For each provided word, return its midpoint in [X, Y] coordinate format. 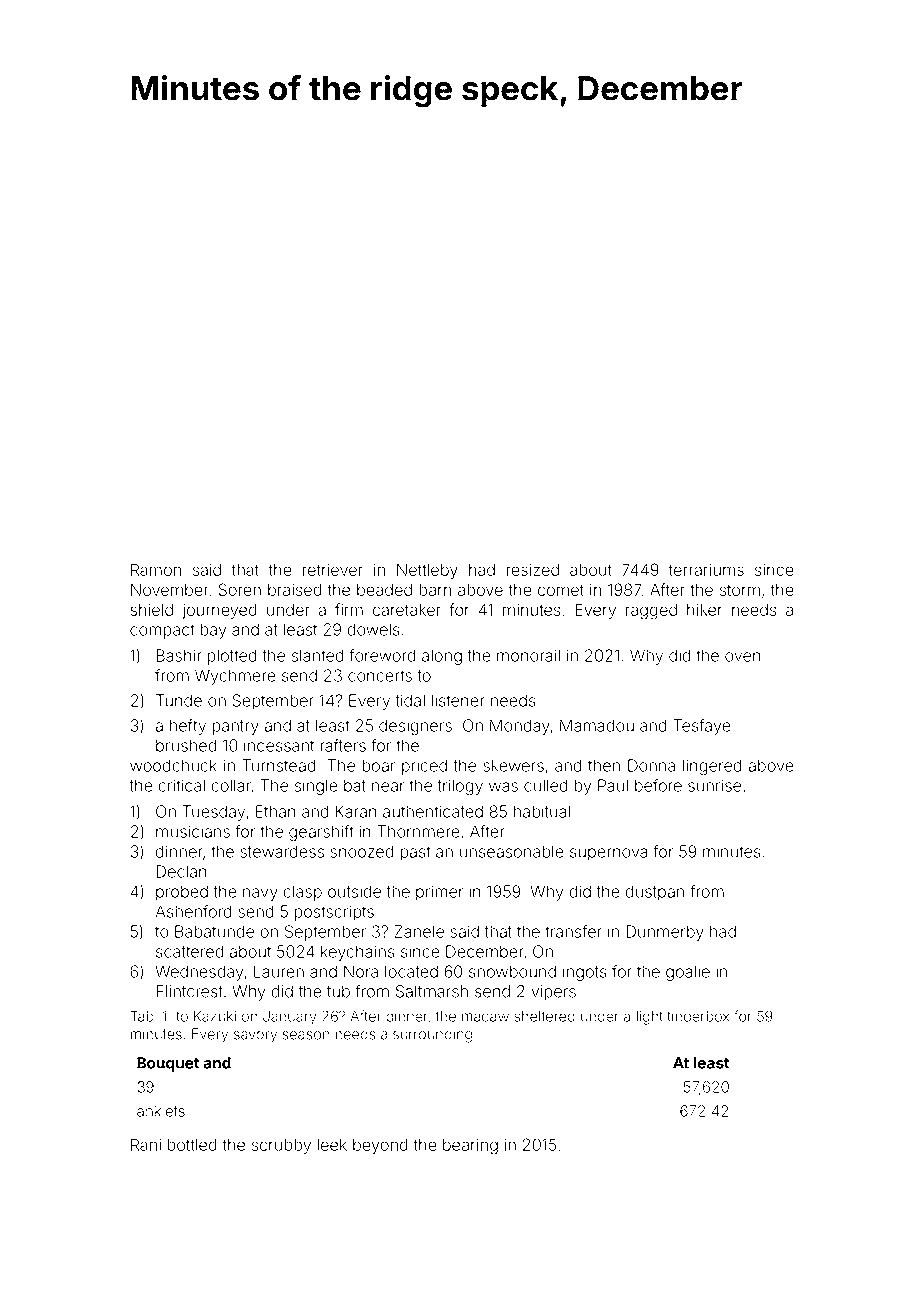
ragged [651, 612]
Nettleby [427, 572]
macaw [485, 1017]
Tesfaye [702, 727]
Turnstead [279, 765]
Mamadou [597, 725]
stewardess [282, 851]
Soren [239, 589]
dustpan [654, 893]
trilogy [460, 787]
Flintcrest [189, 991]
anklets [161, 1111]
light [649, 1018]
